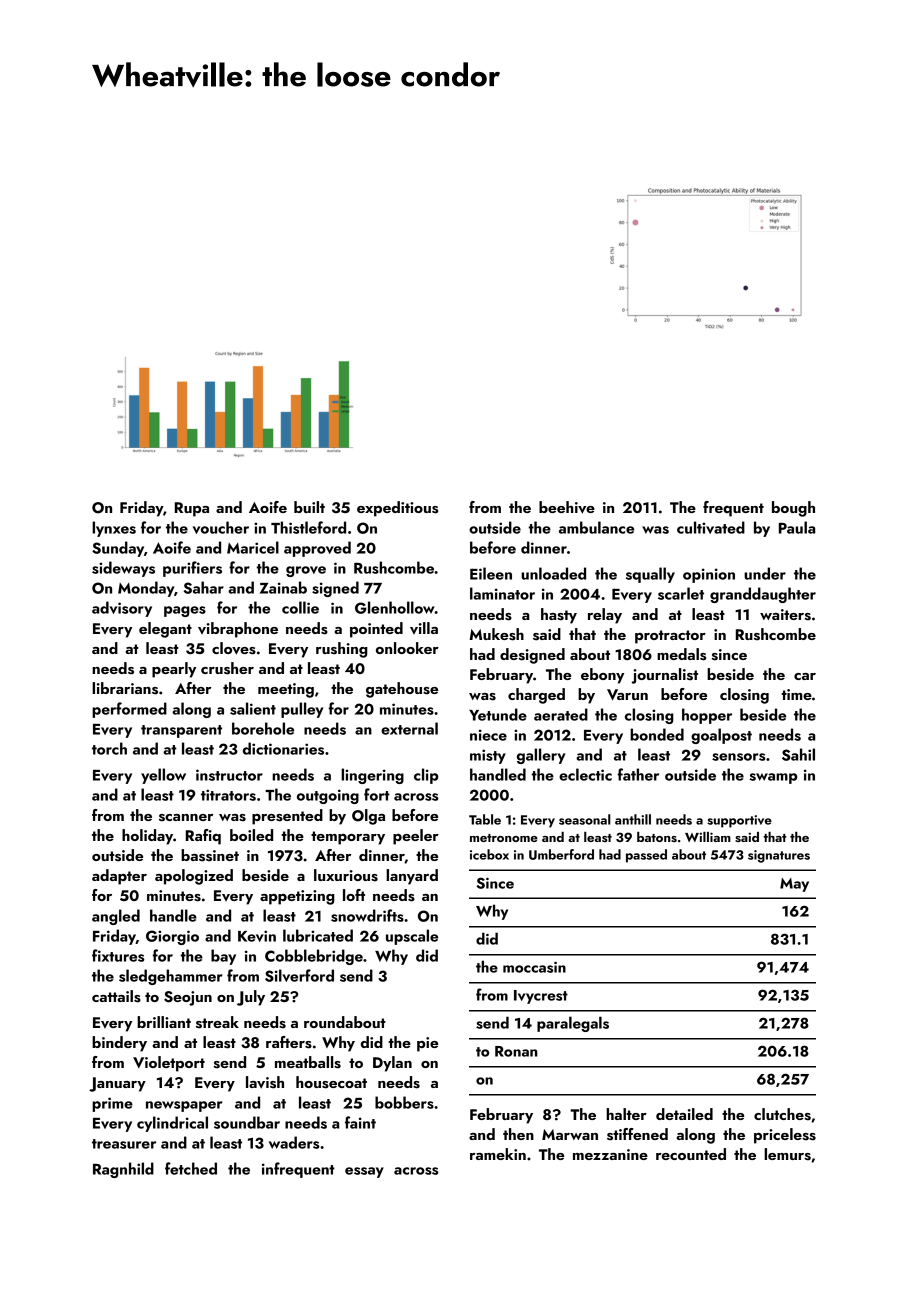 The width and height of the screenshot is (908, 1316). What do you see at coordinates (763, 595) in the screenshot?
I see `granddaughter` at bounding box center [763, 595].
